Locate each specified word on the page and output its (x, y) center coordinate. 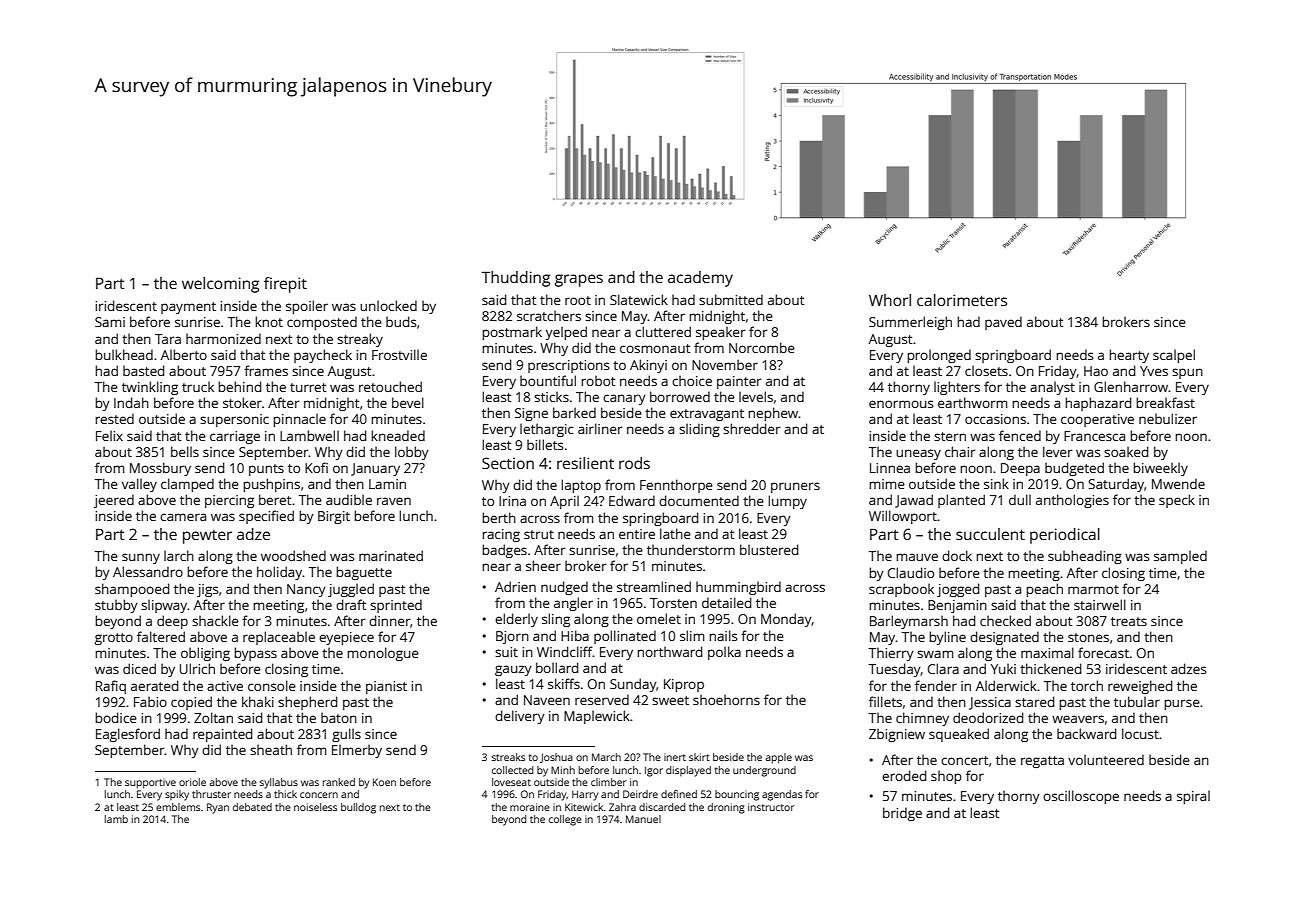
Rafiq (111, 687)
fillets (885, 701)
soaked (1126, 451)
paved (1003, 323)
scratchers (549, 315)
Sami (110, 322)
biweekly (1160, 469)
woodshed (293, 555)
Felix (109, 435)
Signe (531, 414)
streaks (508, 757)
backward (1086, 733)
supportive (150, 783)
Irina (512, 501)
